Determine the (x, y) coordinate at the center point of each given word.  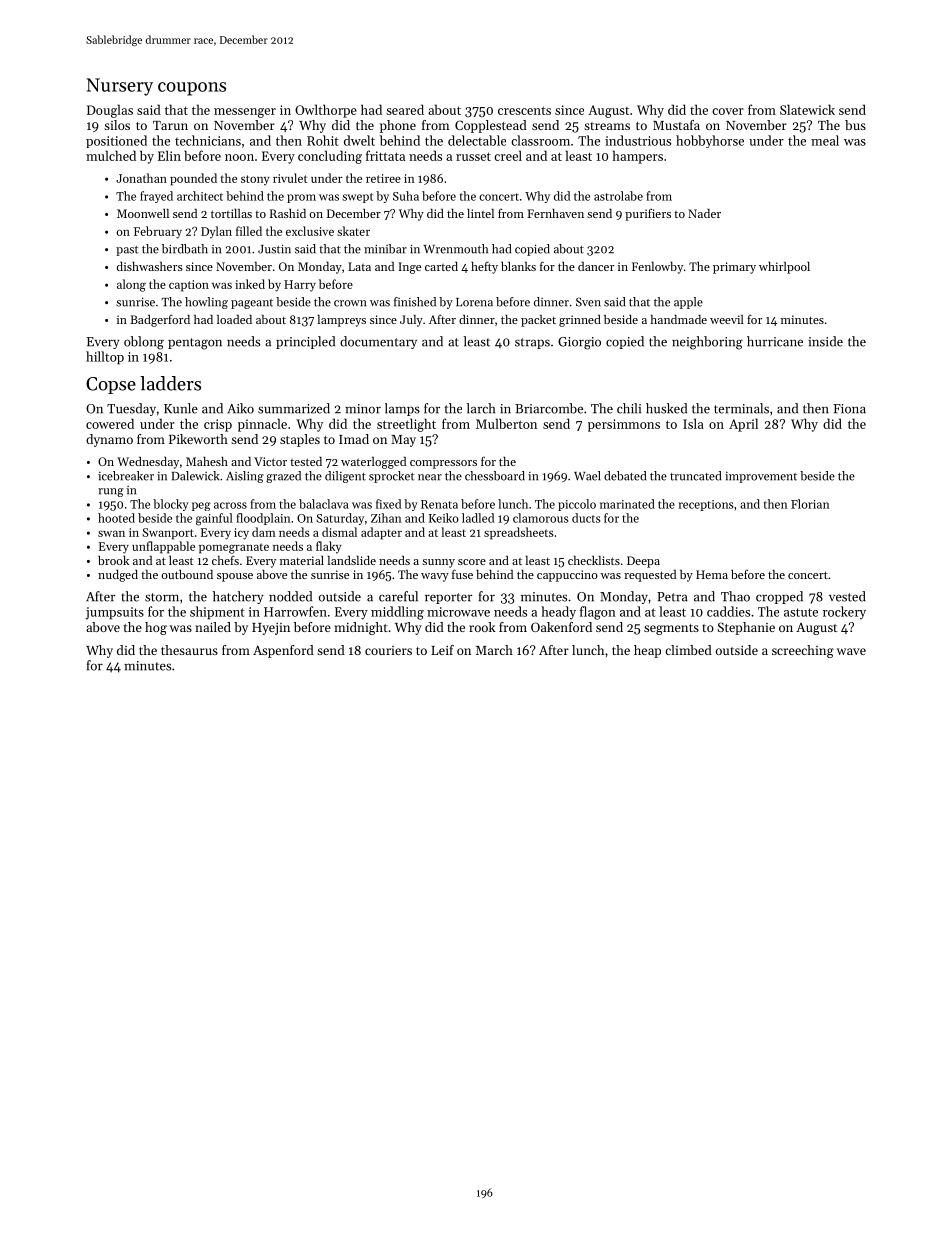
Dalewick (195, 476)
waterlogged (373, 463)
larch (480, 408)
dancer (596, 266)
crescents (524, 110)
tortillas (231, 213)
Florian (810, 504)
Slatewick (807, 109)
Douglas (110, 111)
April (743, 425)
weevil (727, 319)
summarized (294, 408)
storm (162, 597)
